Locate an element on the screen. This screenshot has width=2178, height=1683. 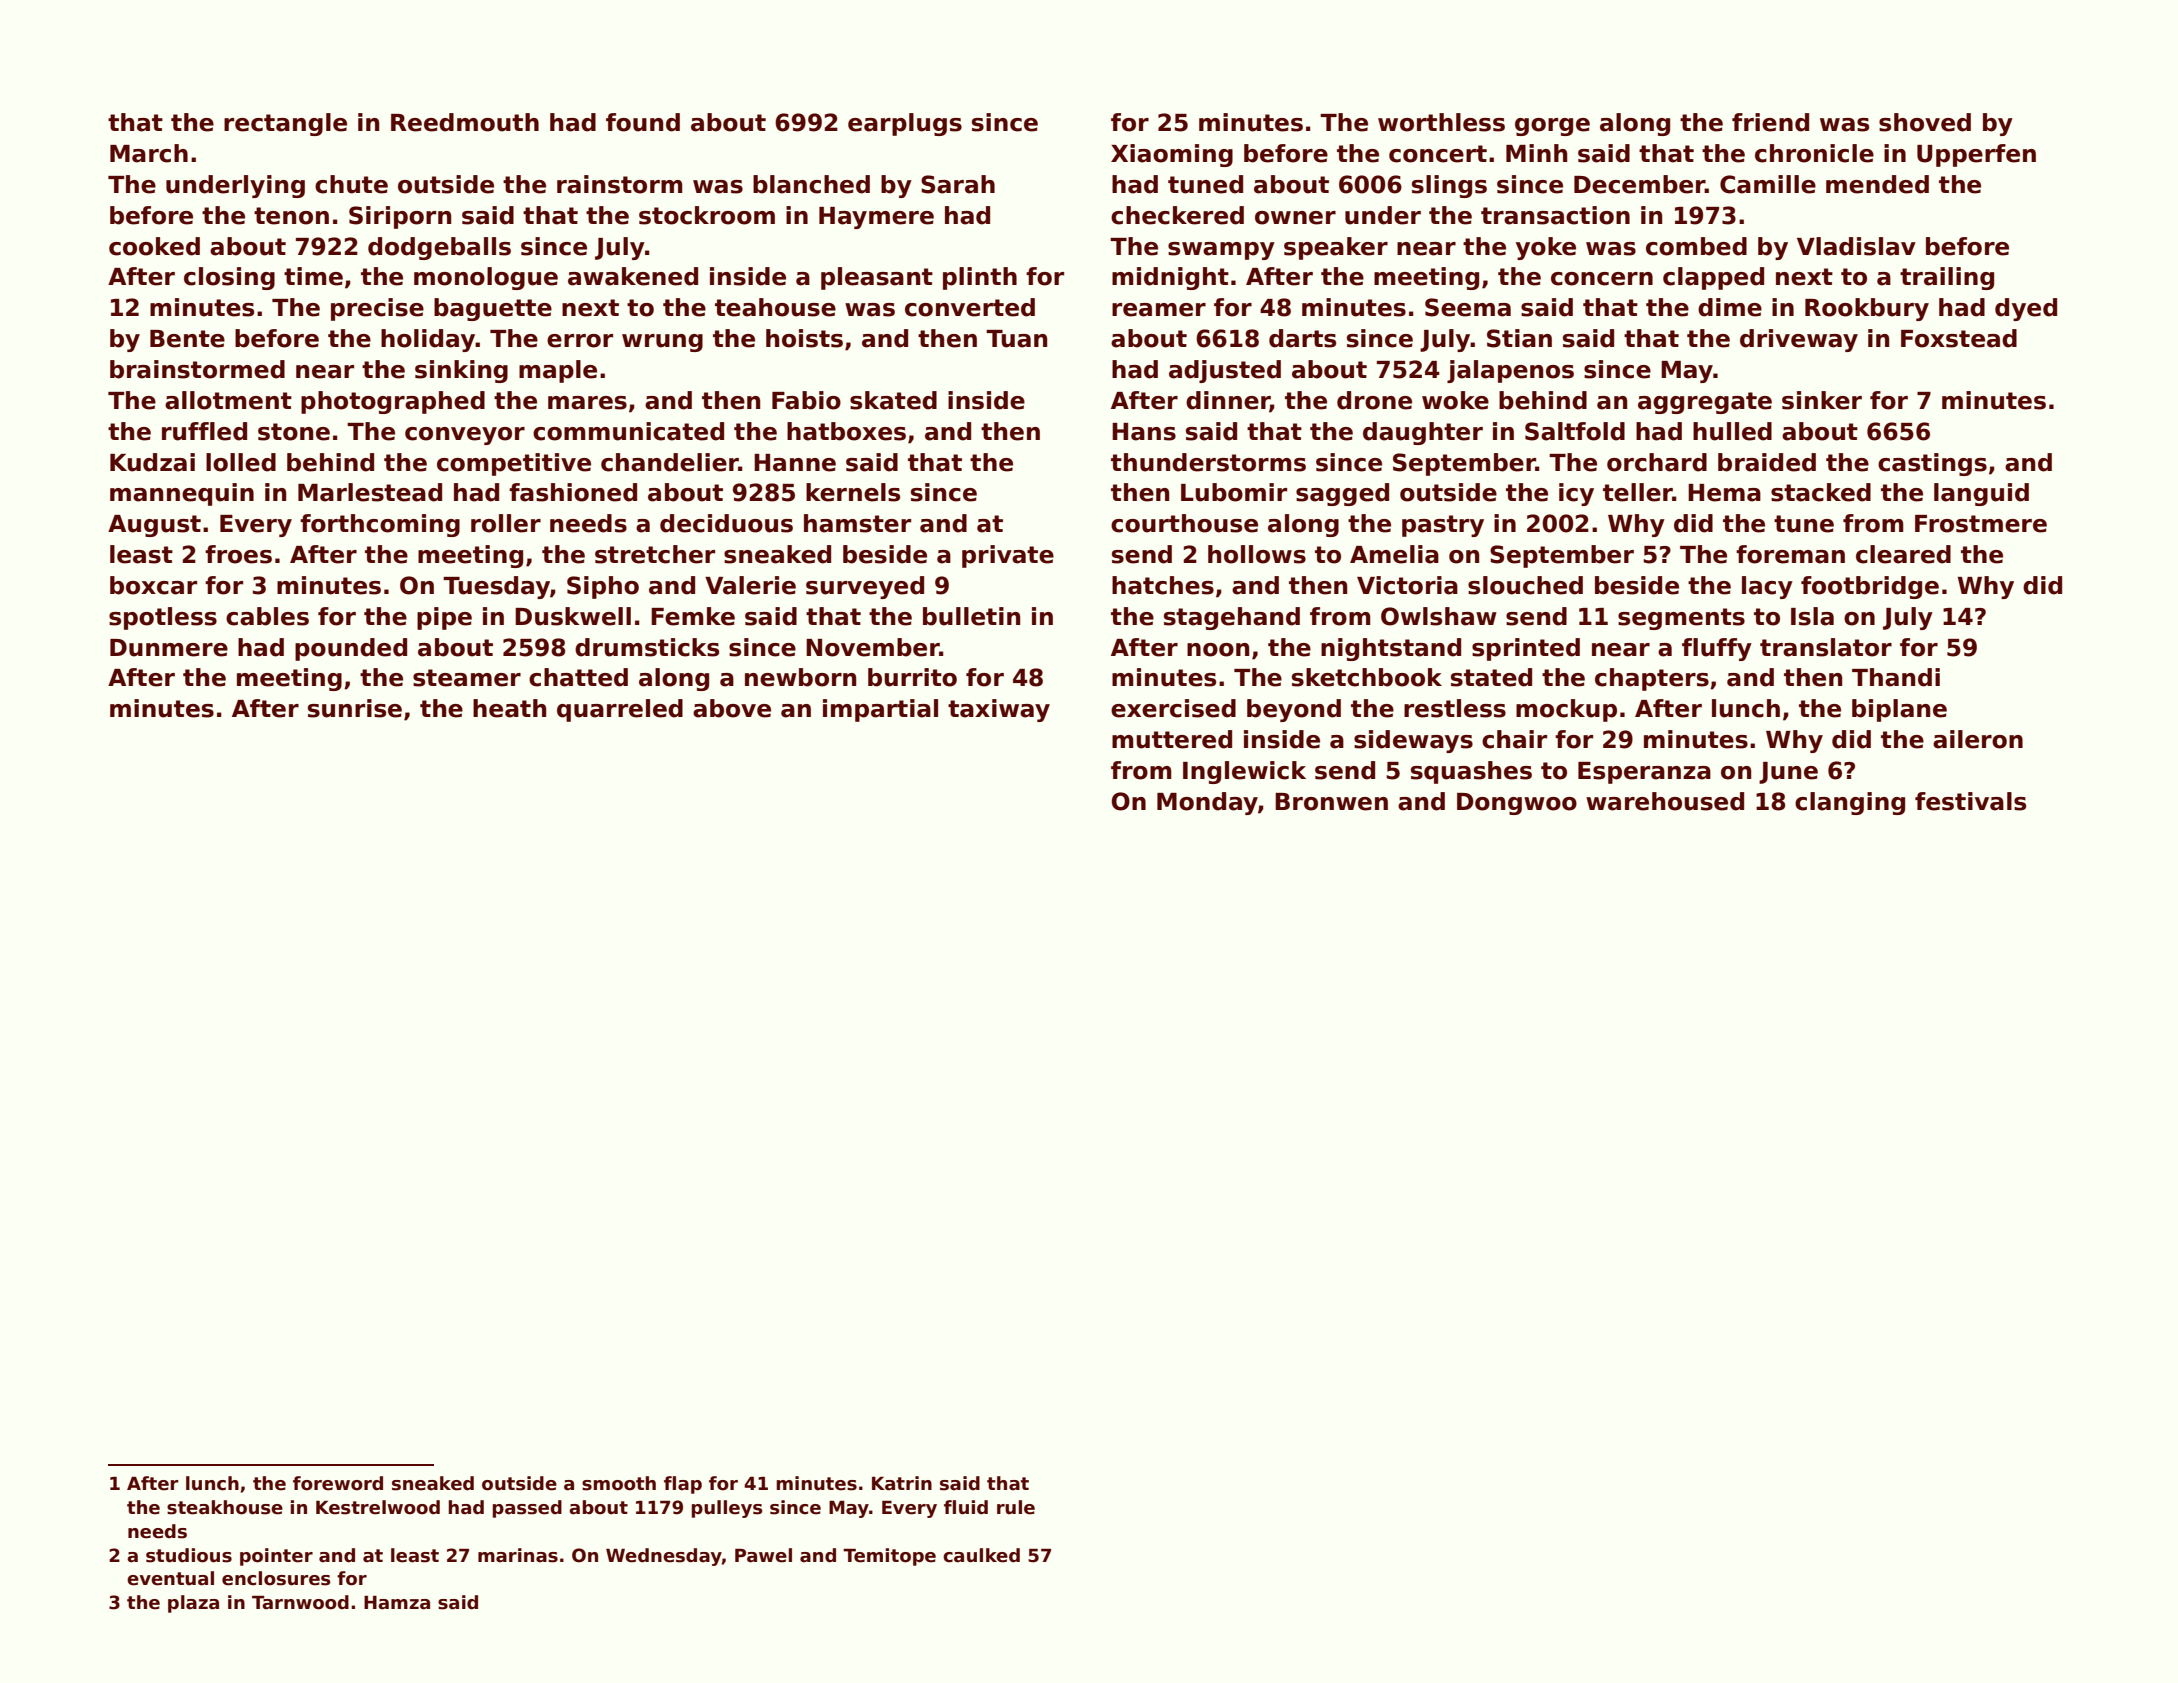
Xiaoming is located at coordinates (1172, 155).
